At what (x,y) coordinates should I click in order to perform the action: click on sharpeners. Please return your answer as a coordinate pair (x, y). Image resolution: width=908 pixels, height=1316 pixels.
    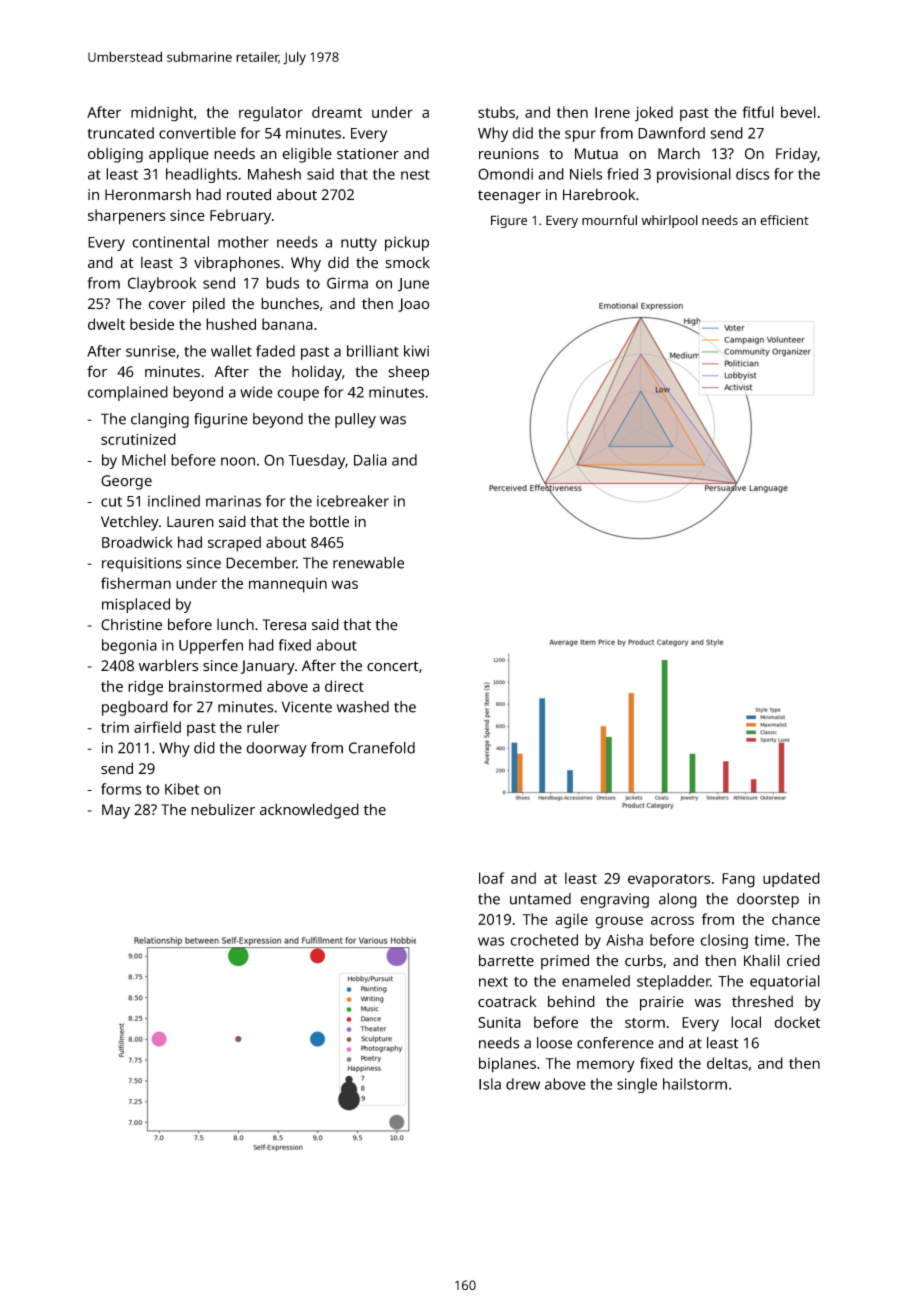
    Looking at the image, I should click on (127, 217).
